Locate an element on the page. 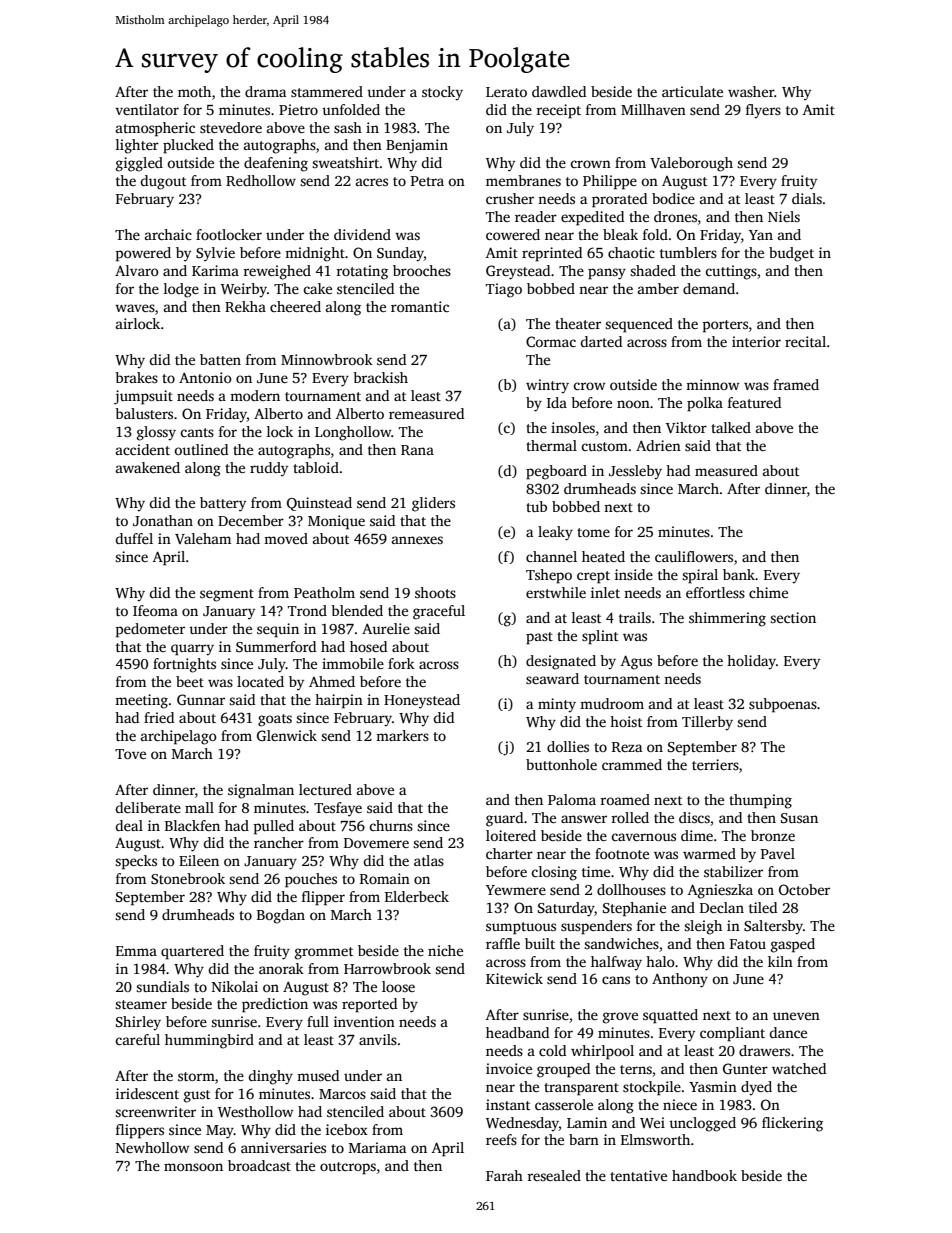  segment is located at coordinates (227, 595).
